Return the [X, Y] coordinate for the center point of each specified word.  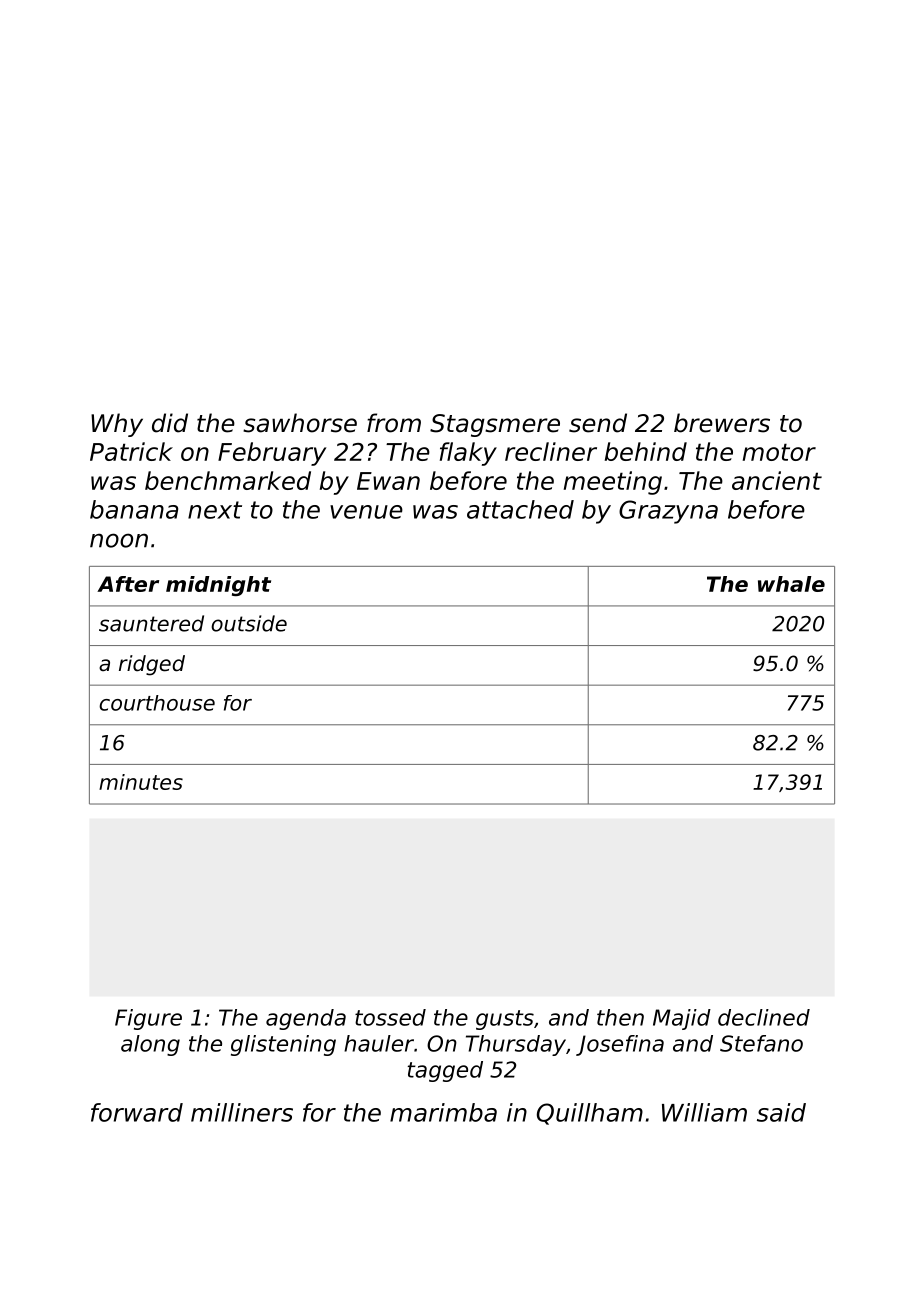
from [394, 423]
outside [249, 623]
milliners [242, 1112]
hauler [379, 1043]
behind [646, 451]
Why [117, 425]
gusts [505, 1020]
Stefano [761, 1043]
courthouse [157, 703]
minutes [141, 782]
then [620, 1017]
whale [791, 584]
